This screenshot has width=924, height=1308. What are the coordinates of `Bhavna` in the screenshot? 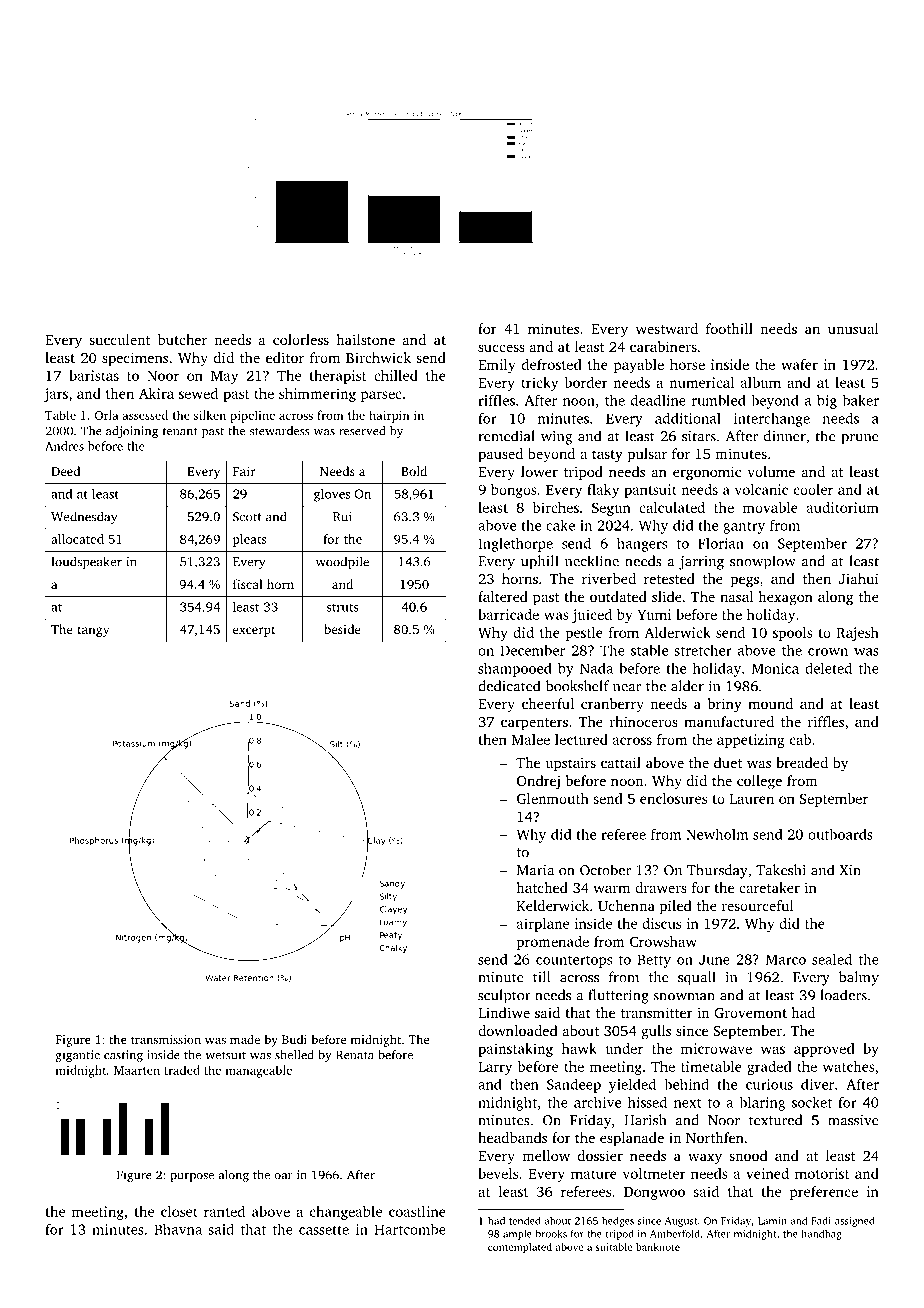 It's located at (178, 1229).
